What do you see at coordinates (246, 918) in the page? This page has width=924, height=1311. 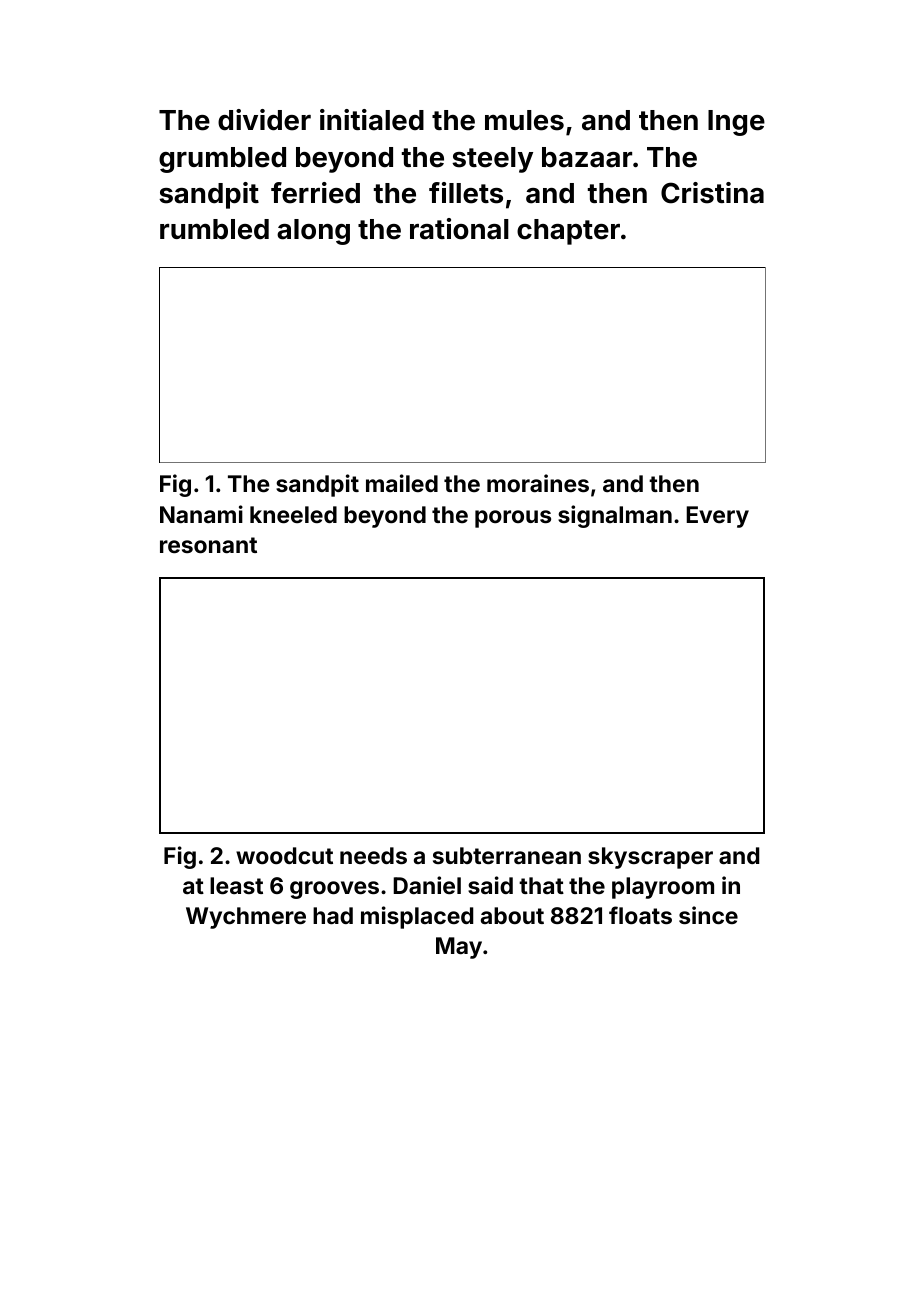 I see `Wychmere` at bounding box center [246, 918].
